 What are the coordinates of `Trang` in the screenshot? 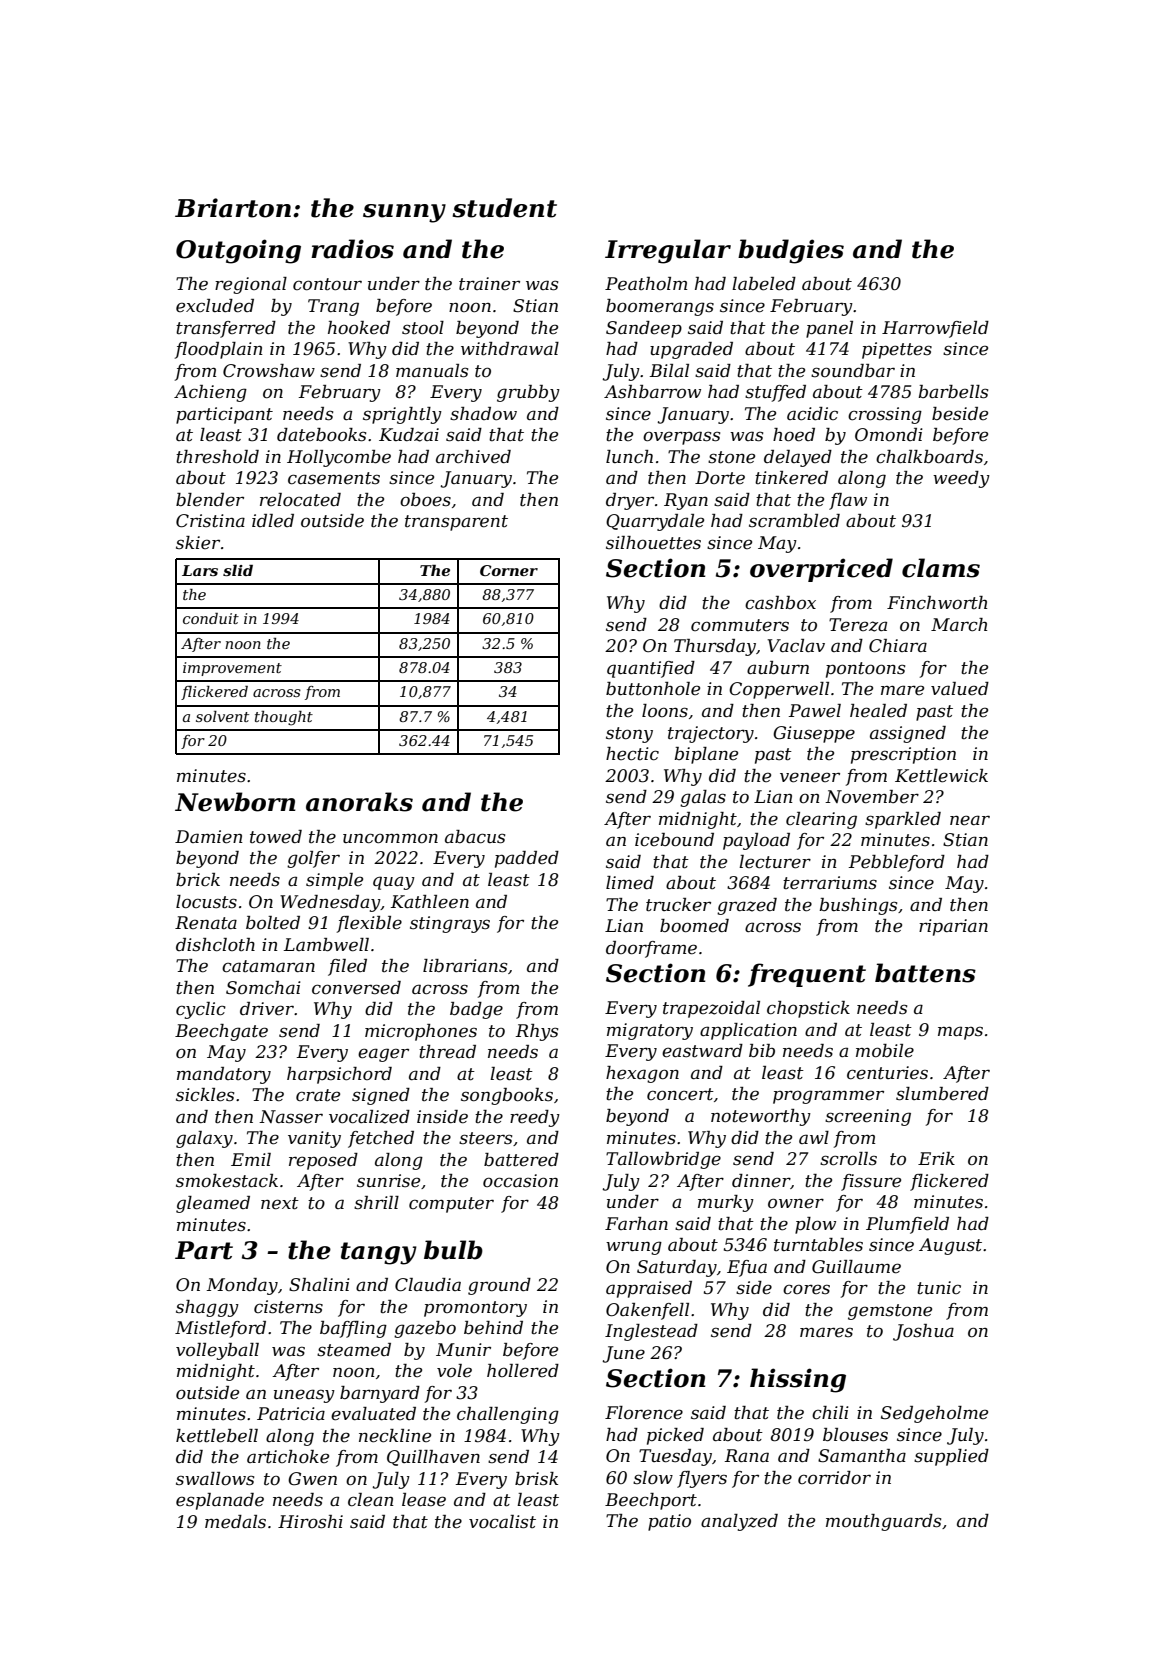 It's located at (333, 307).
